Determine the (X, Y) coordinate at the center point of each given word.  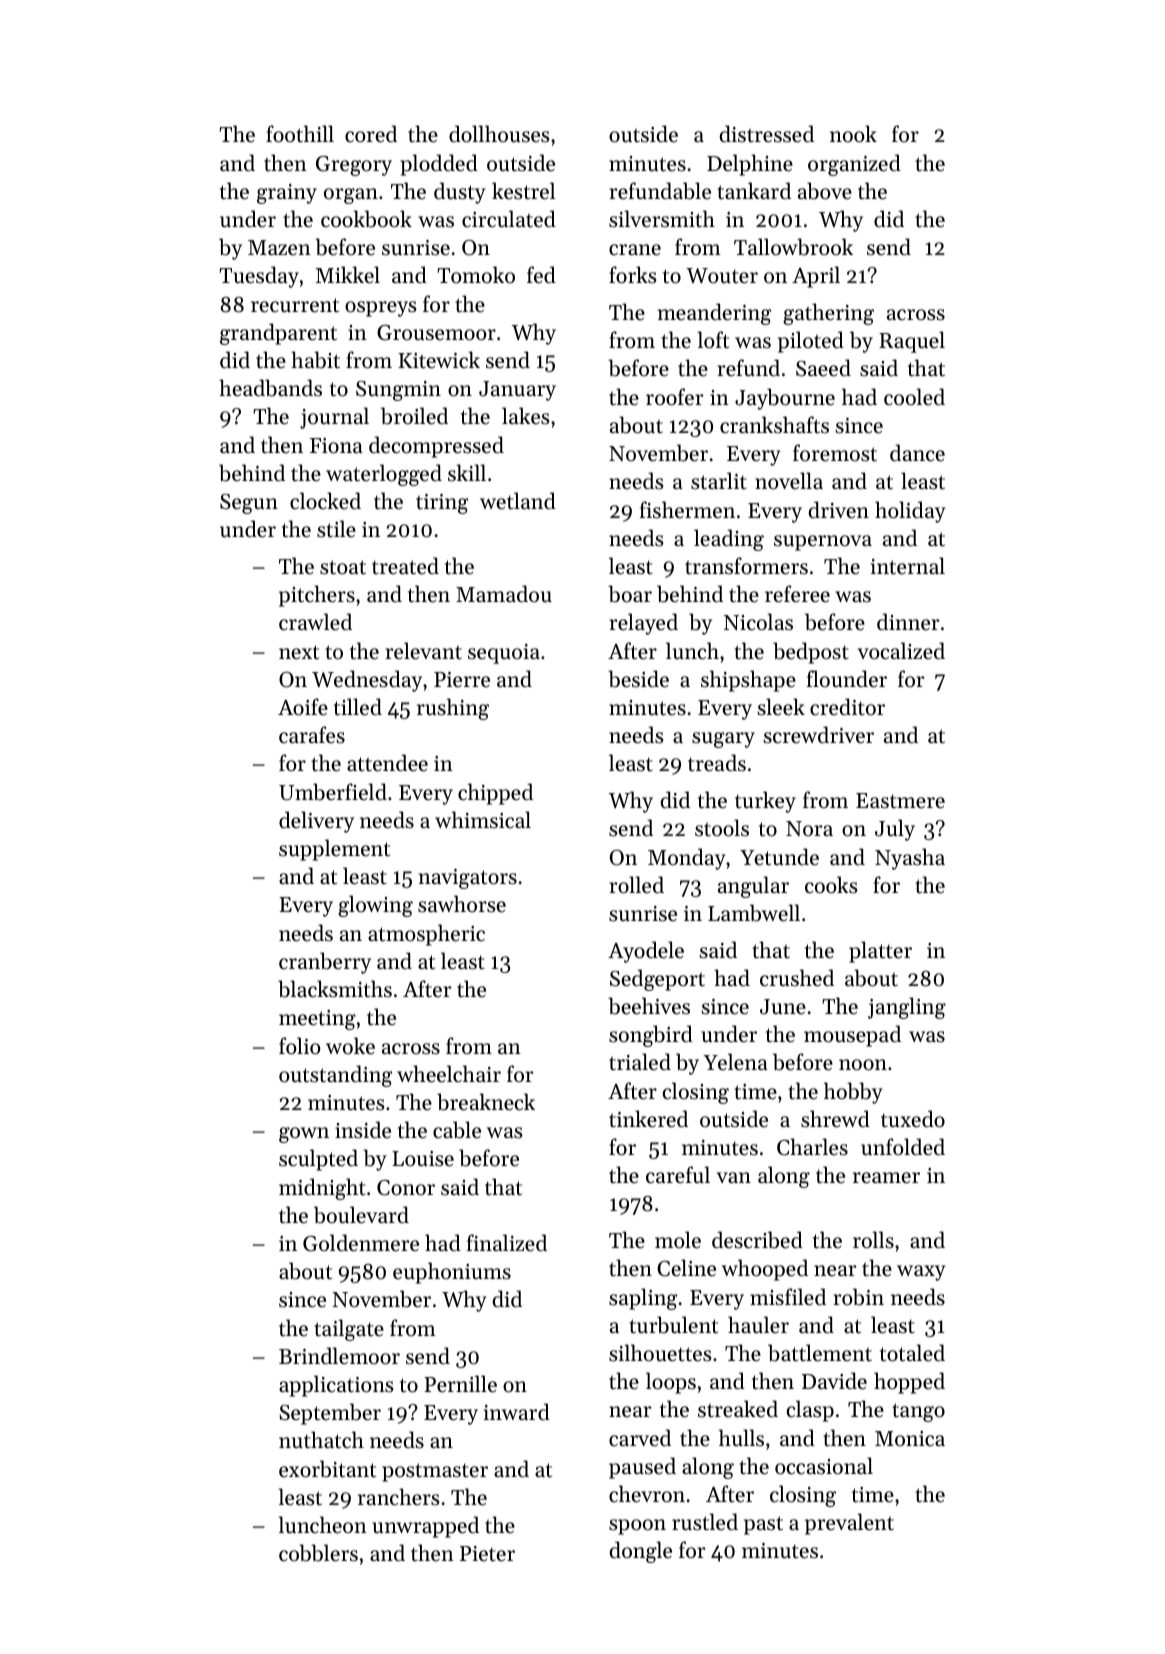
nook (853, 134)
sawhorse (462, 904)
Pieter (487, 1554)
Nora (809, 829)
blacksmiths (335, 989)
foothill (300, 134)
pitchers (317, 596)
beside (638, 679)
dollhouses (499, 134)
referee (797, 594)
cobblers (318, 1553)
